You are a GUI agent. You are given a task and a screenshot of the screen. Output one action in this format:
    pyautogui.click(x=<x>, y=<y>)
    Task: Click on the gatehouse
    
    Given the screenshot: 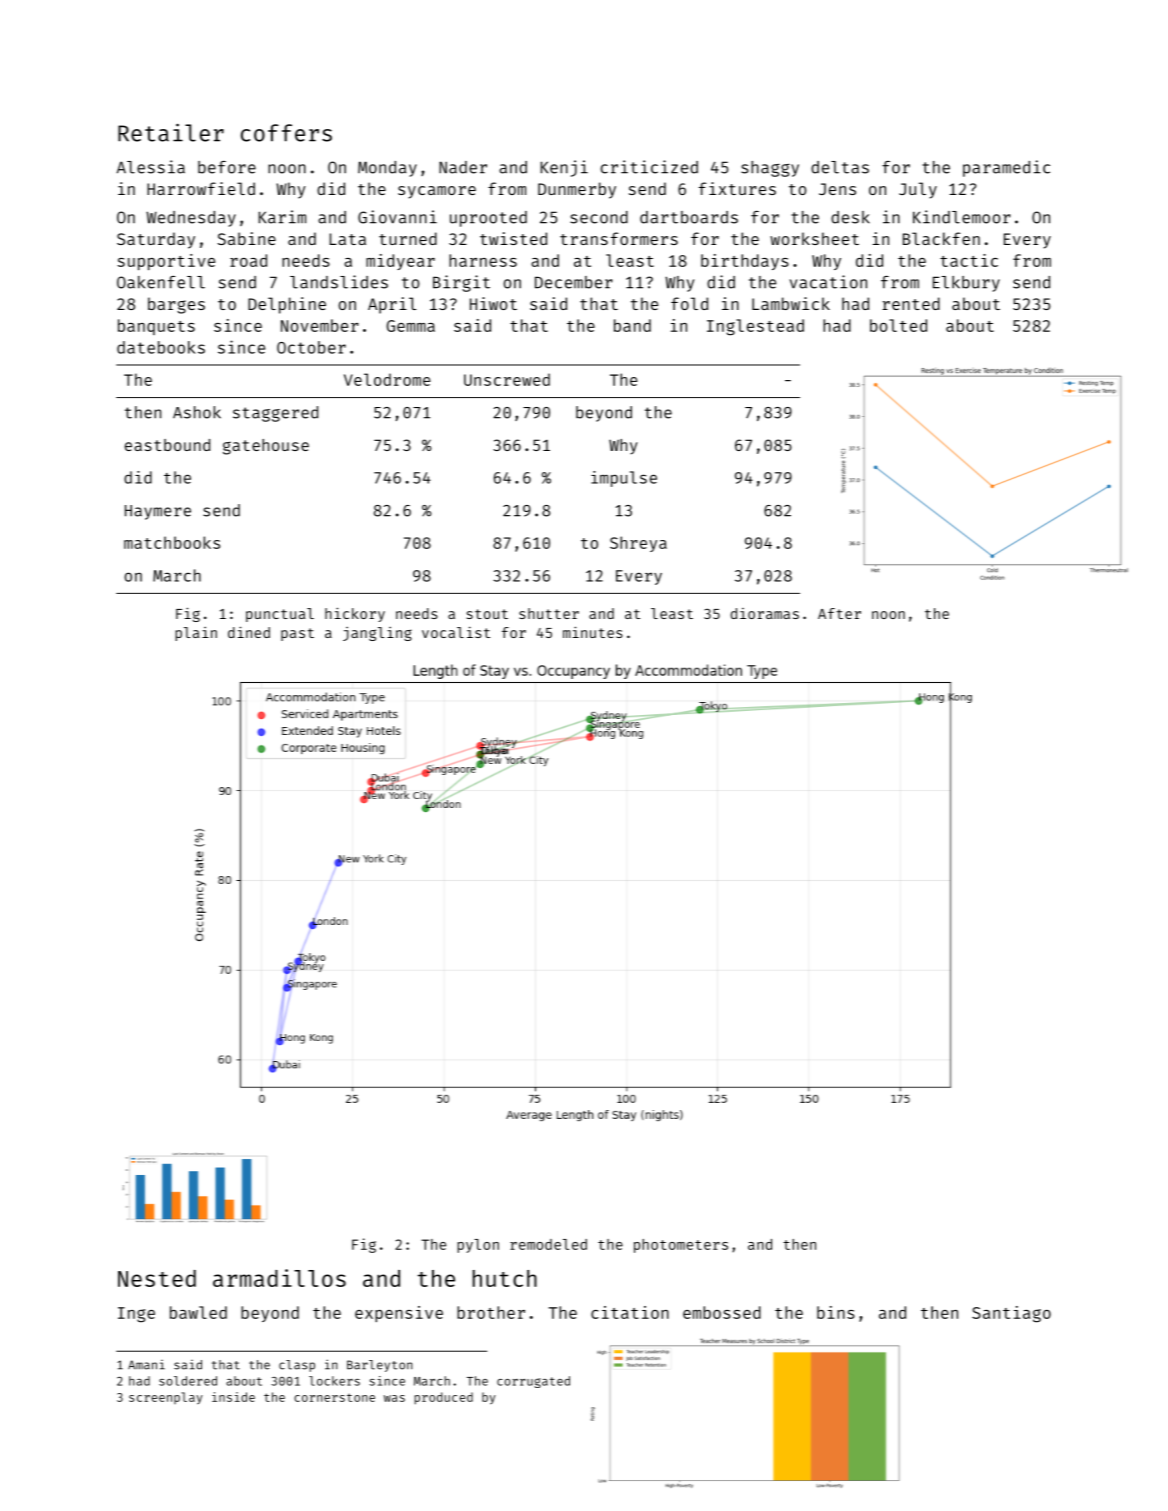 What is the action you would take?
    pyautogui.click(x=266, y=447)
